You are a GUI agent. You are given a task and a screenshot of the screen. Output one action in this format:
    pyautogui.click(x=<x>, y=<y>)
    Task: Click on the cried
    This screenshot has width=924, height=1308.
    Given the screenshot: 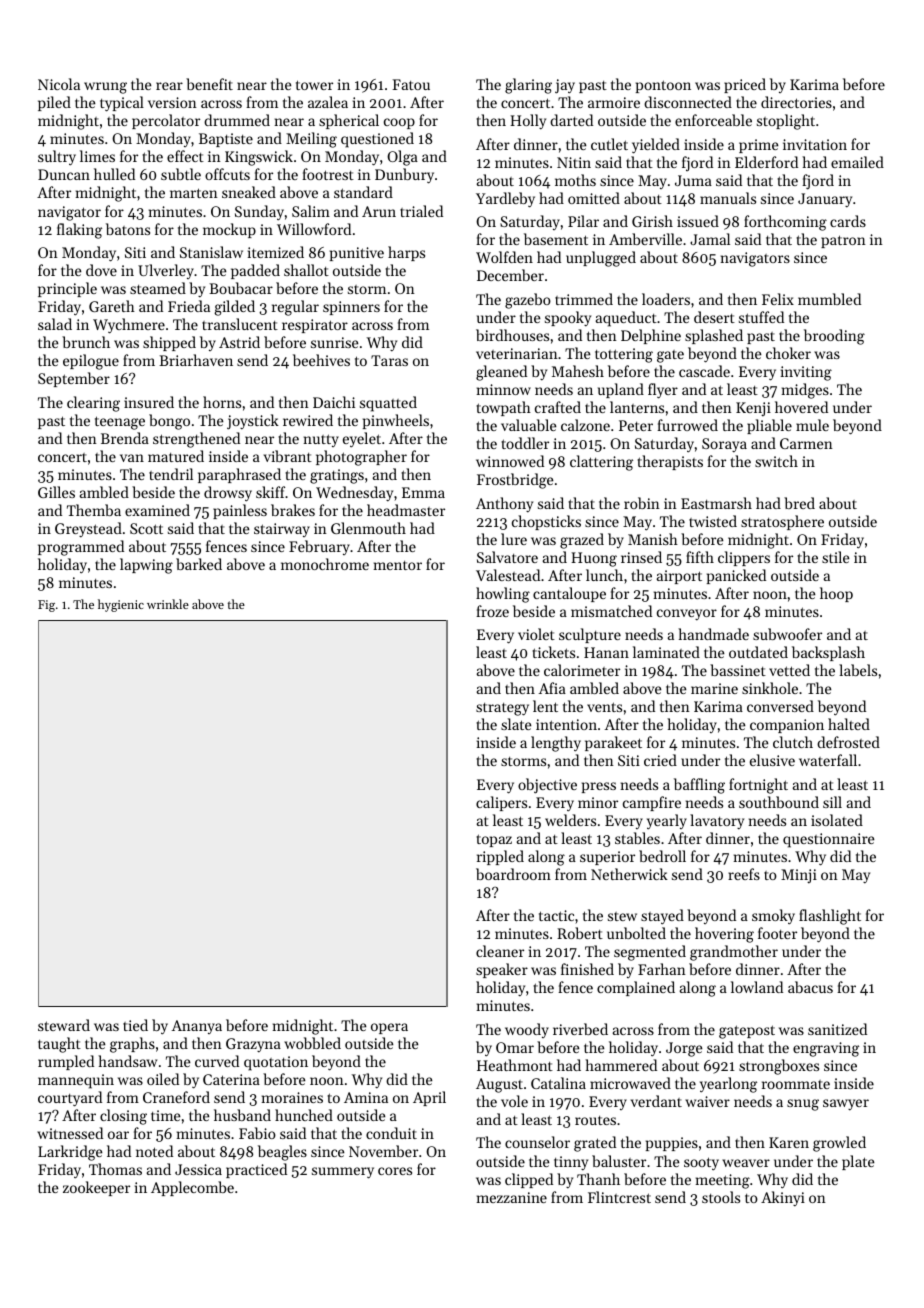 What is the action you would take?
    pyautogui.click(x=660, y=760)
